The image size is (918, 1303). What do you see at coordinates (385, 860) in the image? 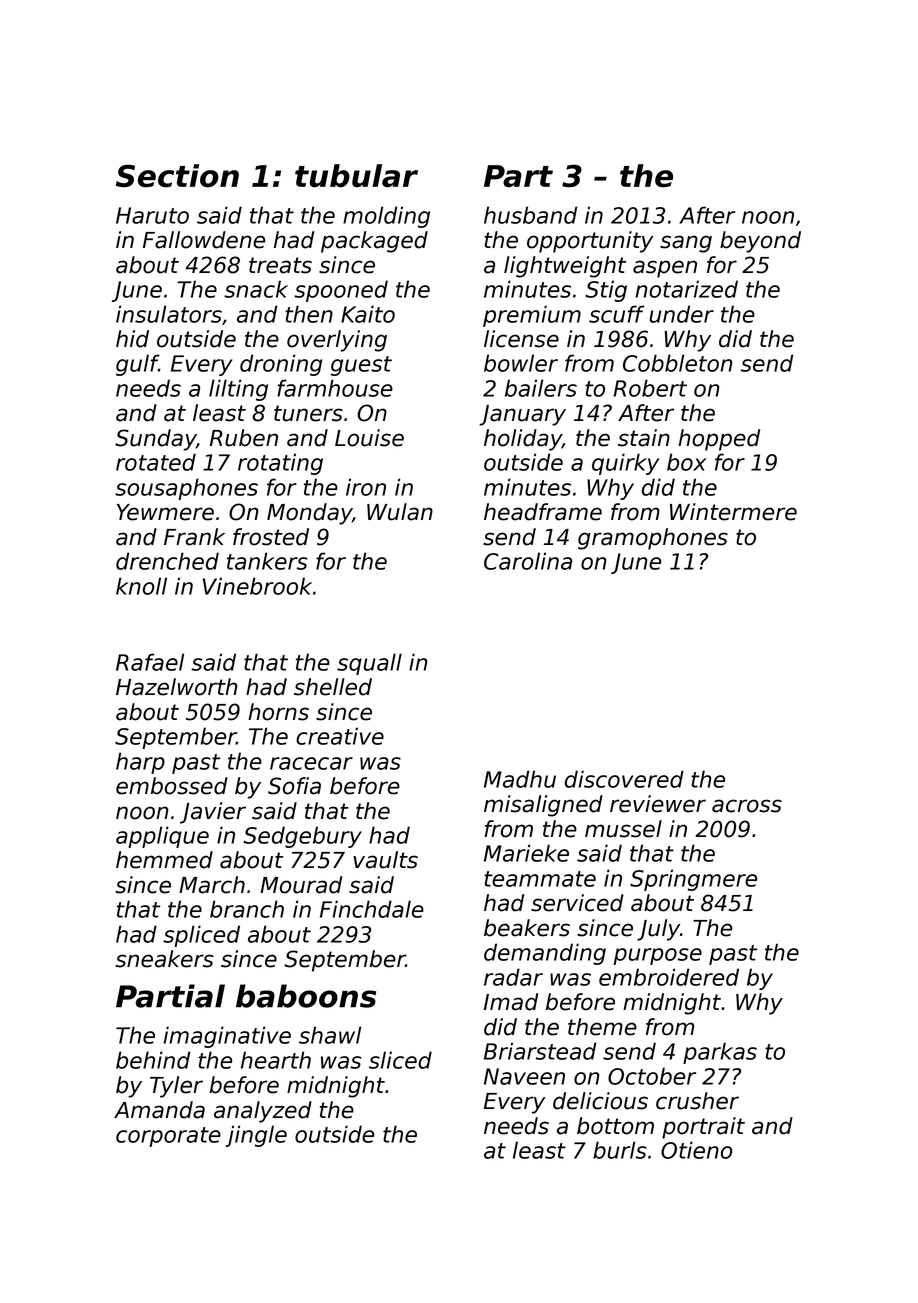
I see `vaults` at bounding box center [385, 860].
